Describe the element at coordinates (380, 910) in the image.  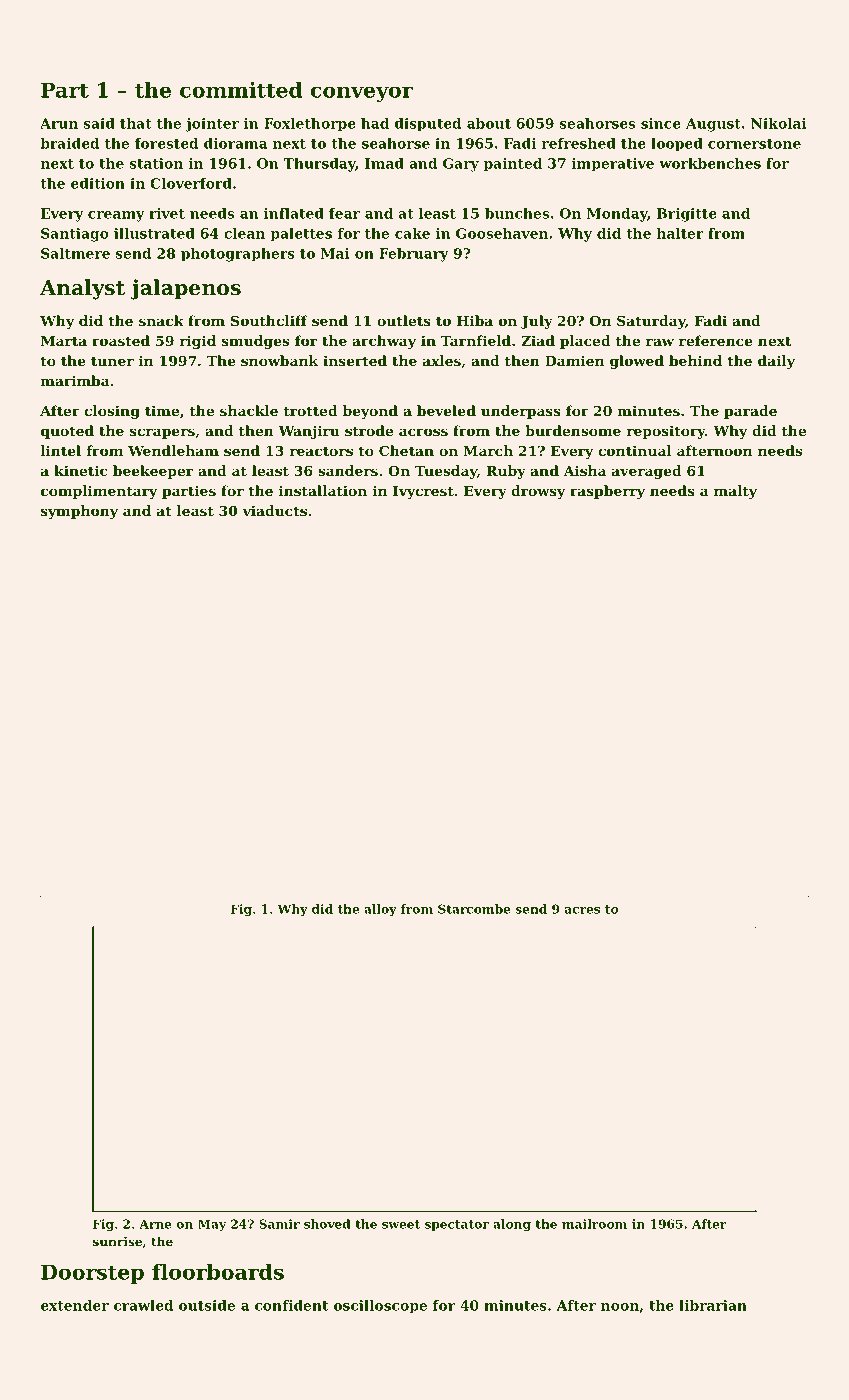
I see `alloy` at that location.
